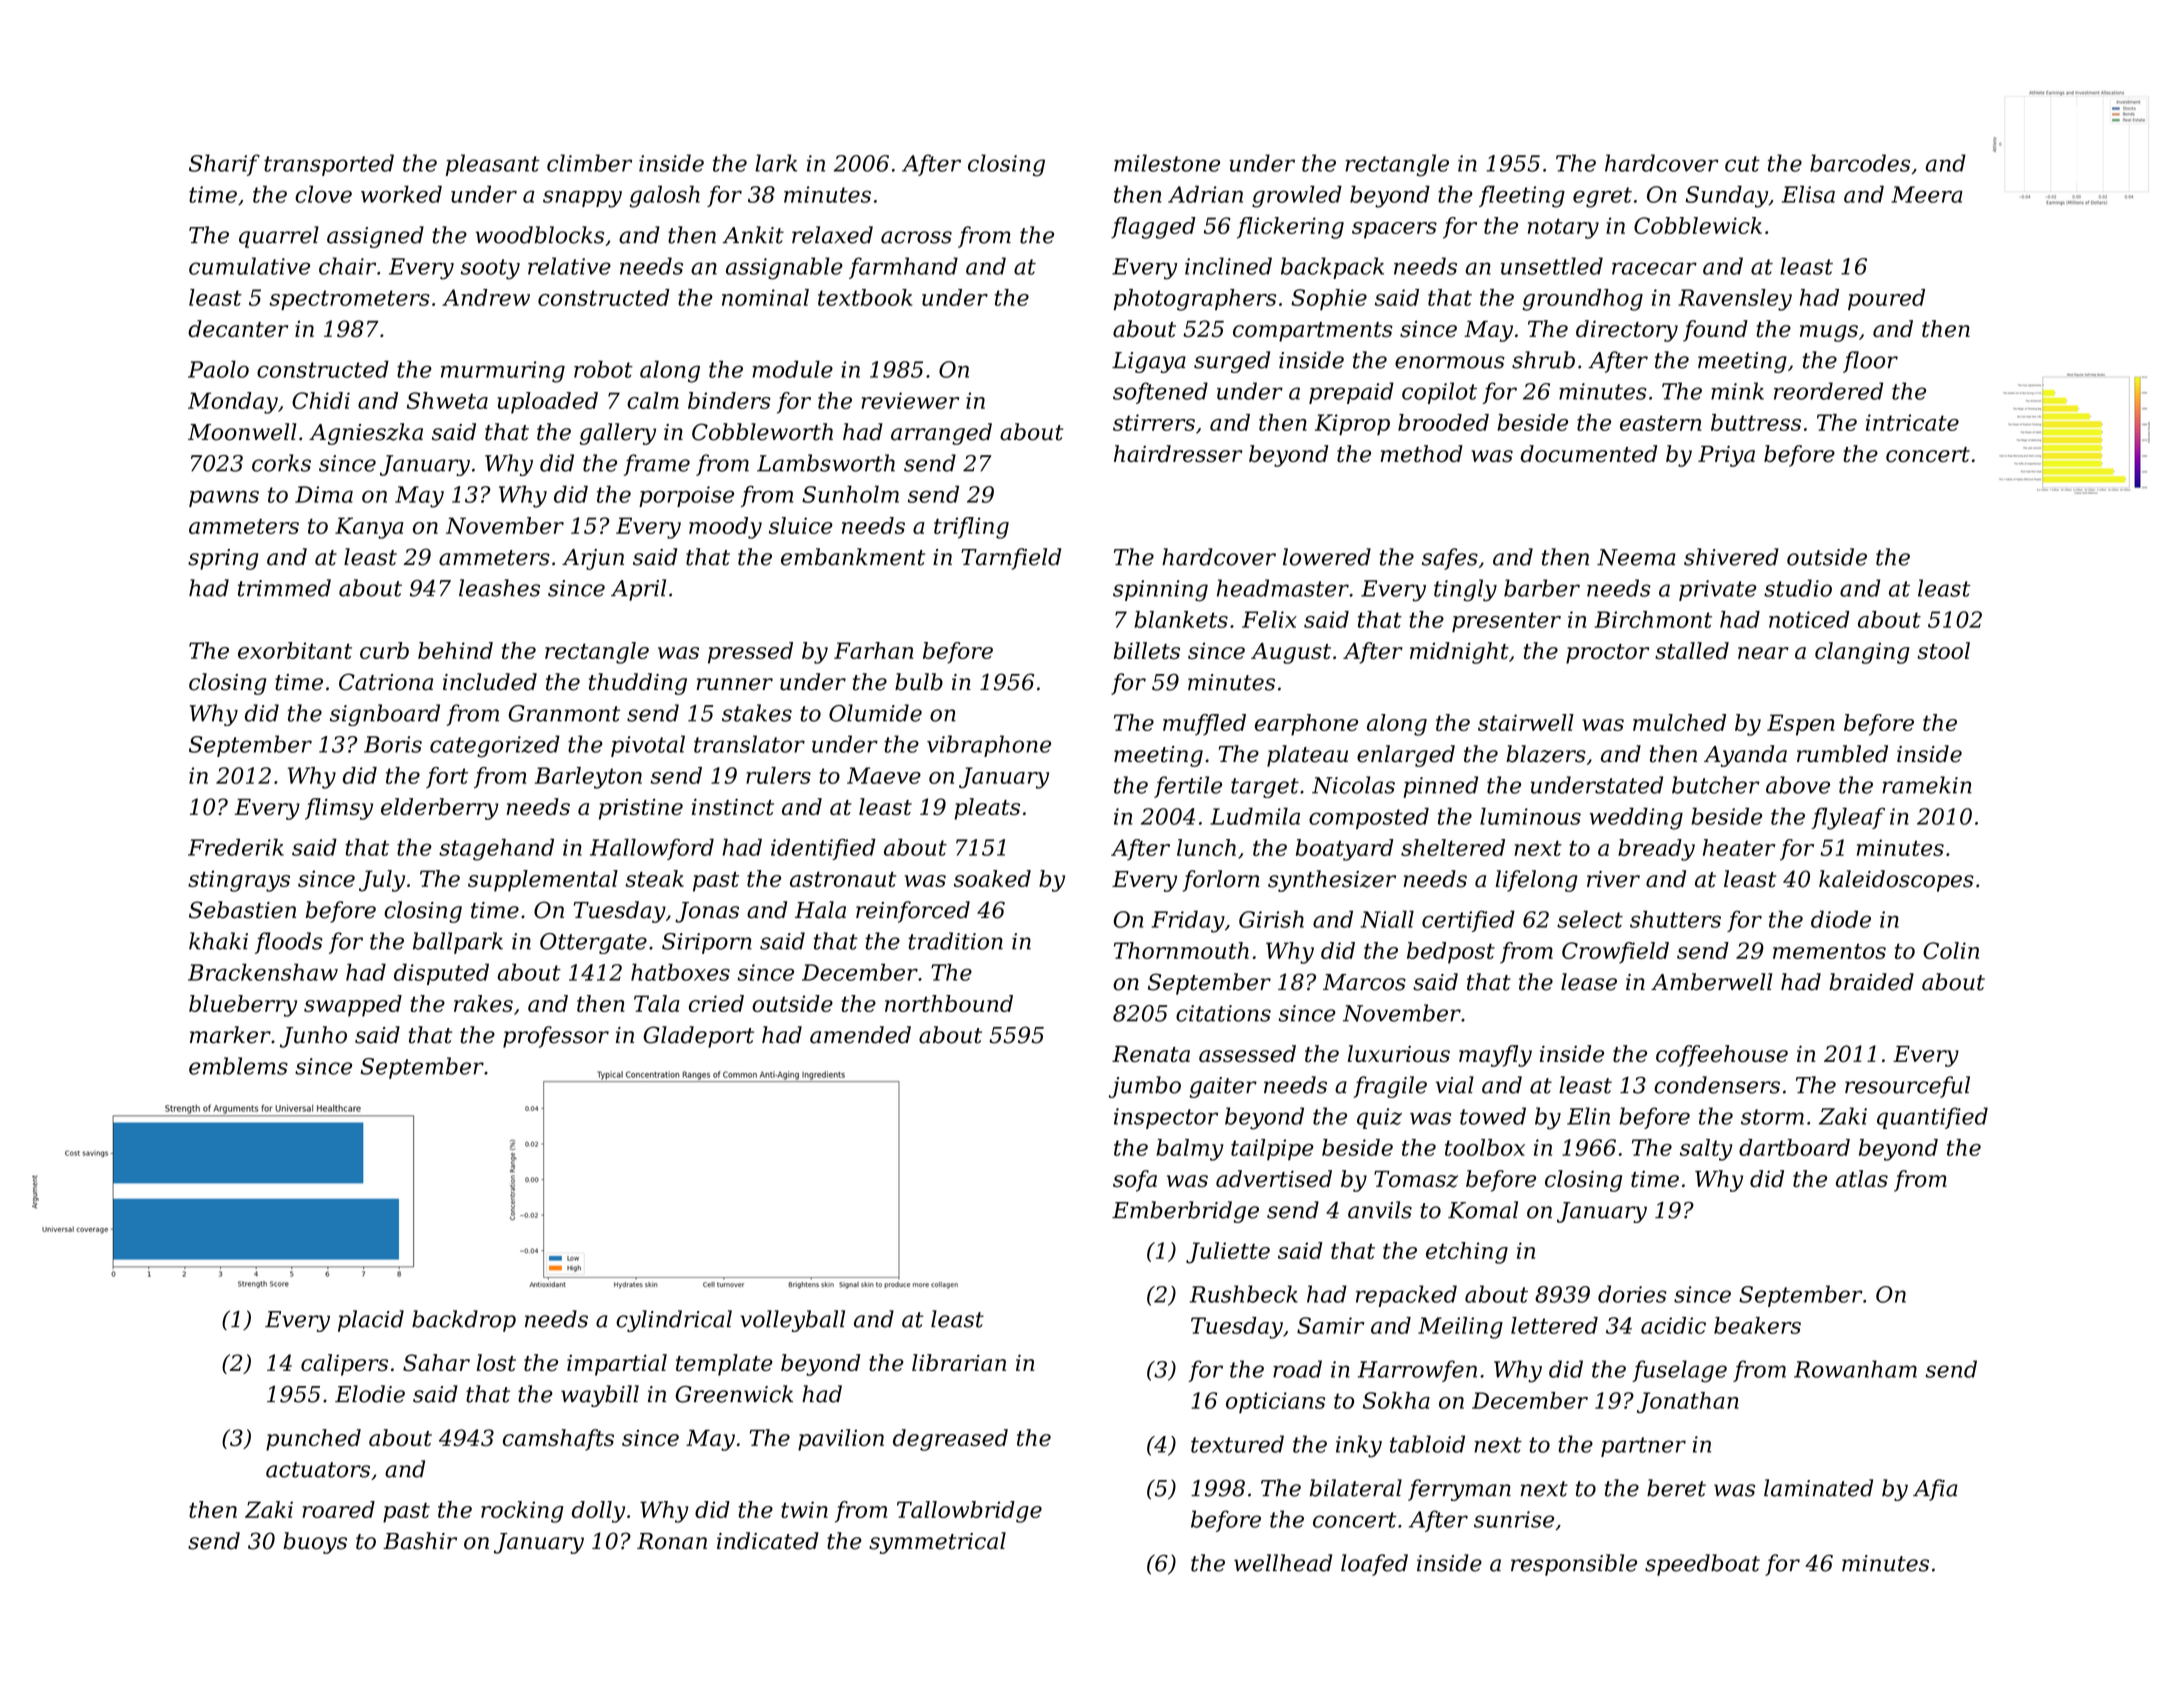  What do you see at coordinates (224, 165) in the screenshot?
I see `Sharif` at bounding box center [224, 165].
